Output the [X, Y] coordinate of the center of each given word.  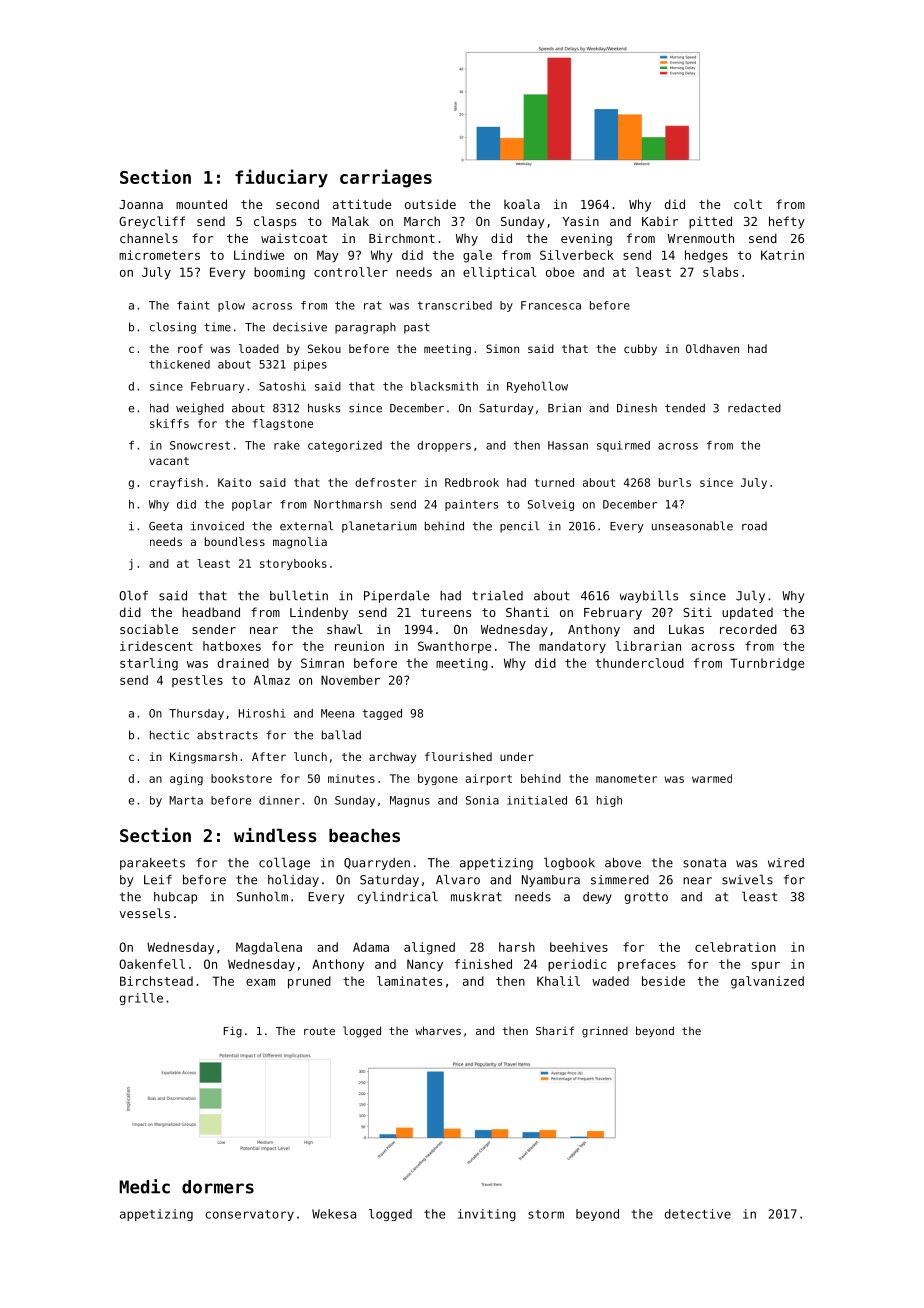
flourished [458, 756]
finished [483, 964]
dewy [597, 898]
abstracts [227, 735]
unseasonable [692, 526]
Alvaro [458, 879]
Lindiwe [259, 255]
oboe [560, 272]
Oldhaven [712, 348]
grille [141, 999]
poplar [252, 505]
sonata [704, 863]
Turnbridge [767, 664]
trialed [497, 595]
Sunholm [262, 896]
